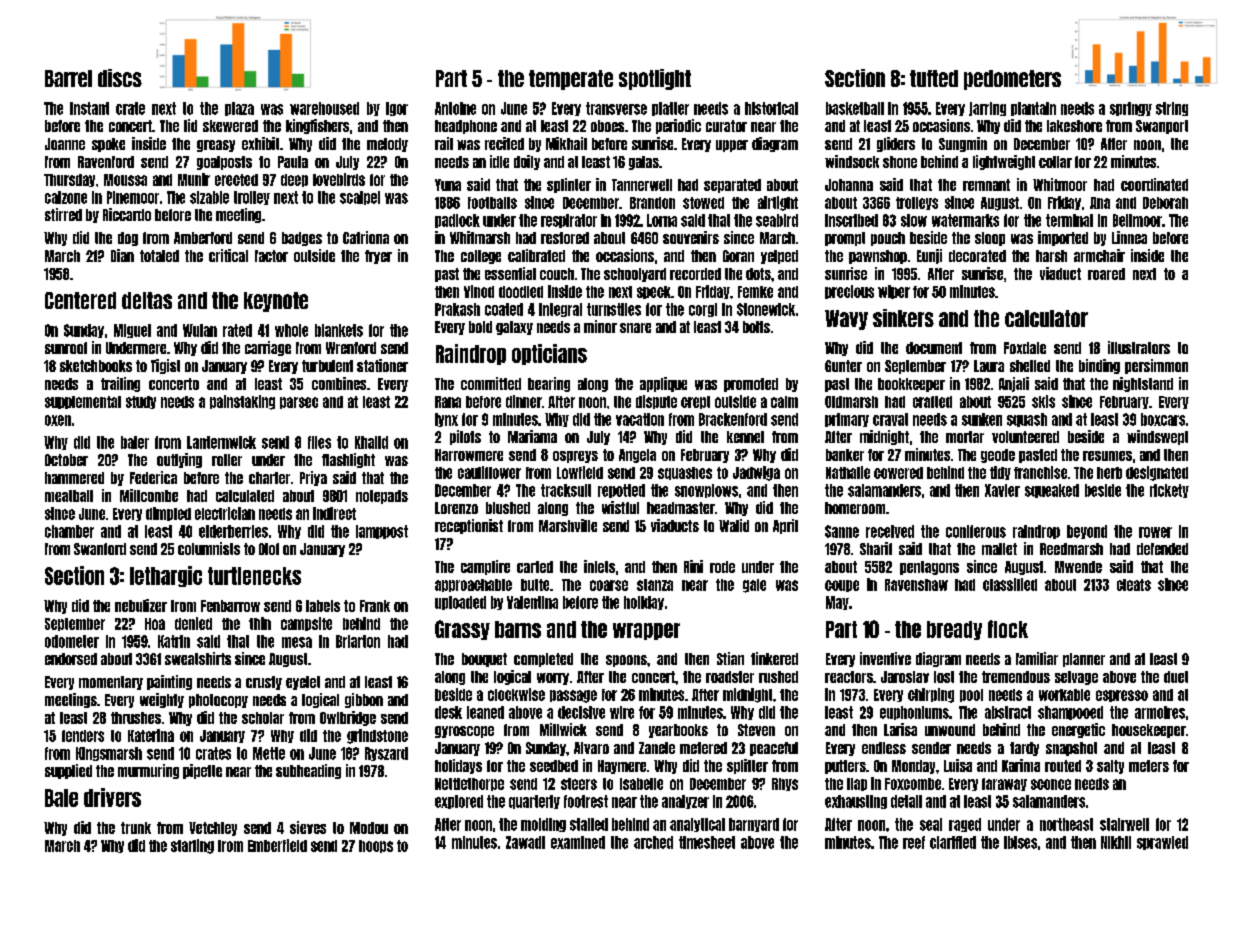 The height and width of the screenshot is (952, 1233). What do you see at coordinates (306, 624) in the screenshot?
I see `campsite` at bounding box center [306, 624].
